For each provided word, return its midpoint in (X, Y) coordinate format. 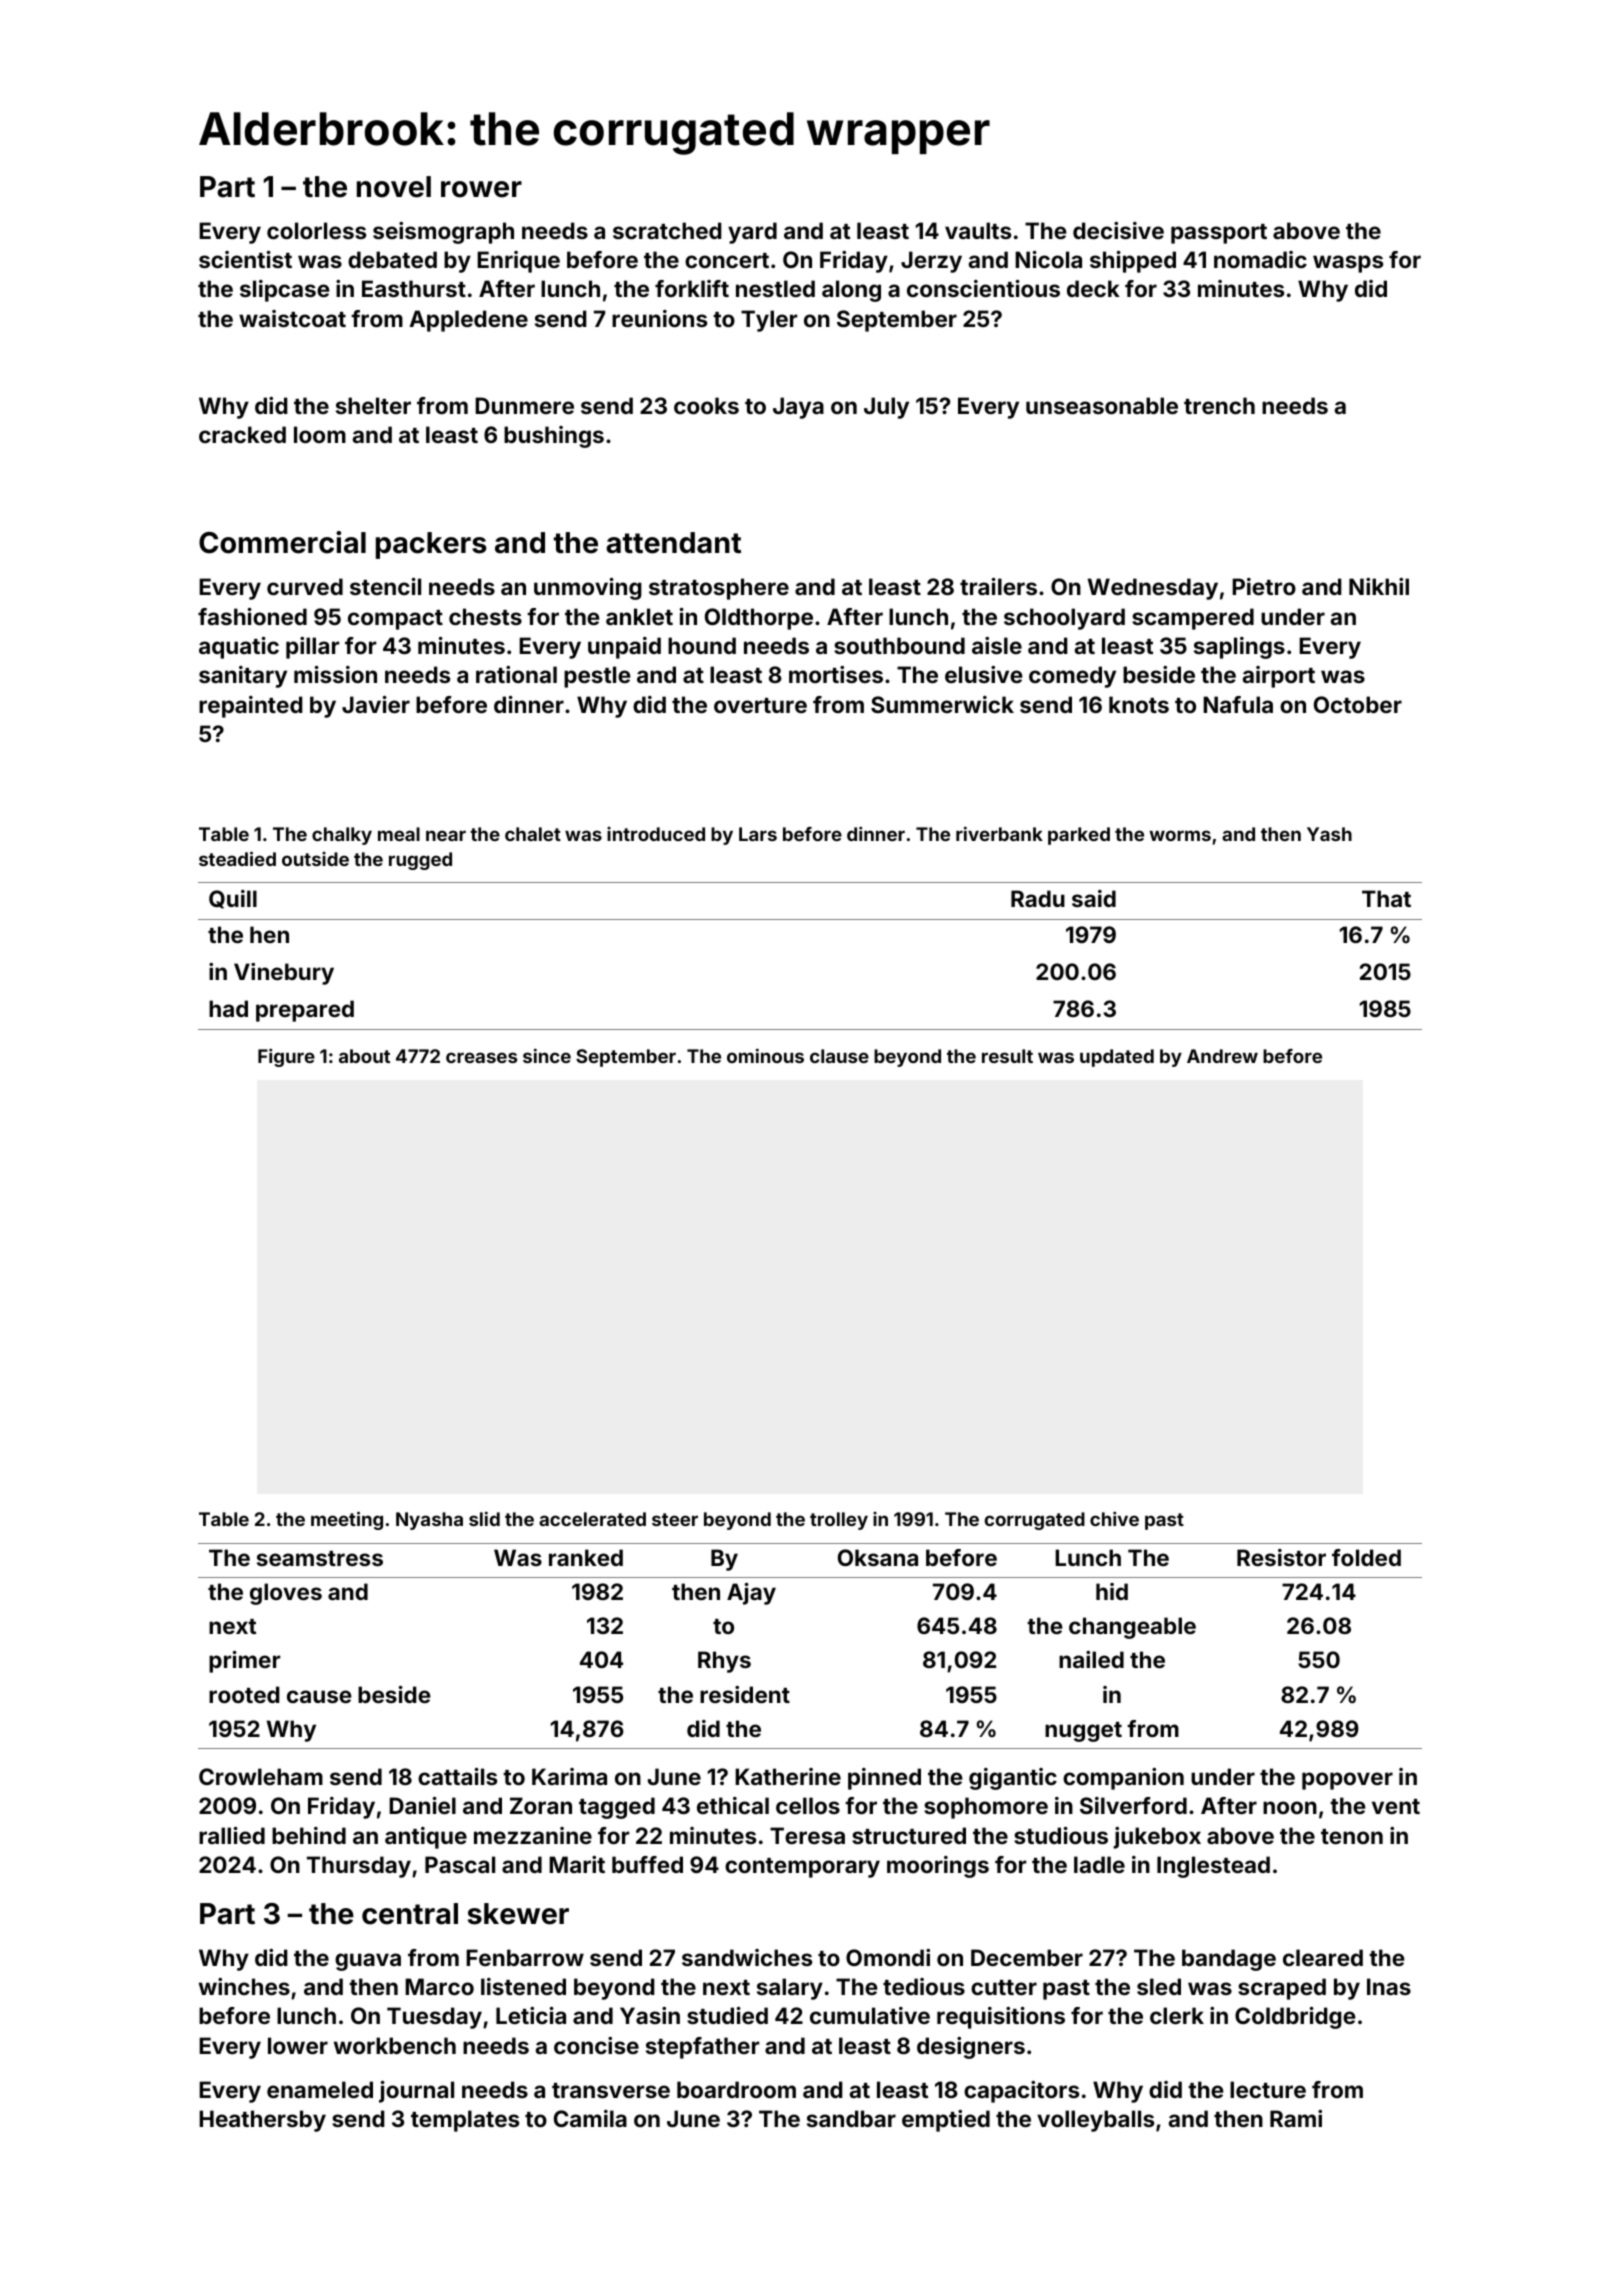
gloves (286, 1594)
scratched (667, 230)
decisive (1118, 230)
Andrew (1222, 1056)
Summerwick (942, 704)
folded (1366, 1557)
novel (394, 187)
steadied (237, 858)
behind (309, 1835)
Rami (1296, 2118)
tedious (924, 1986)
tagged (617, 1808)
